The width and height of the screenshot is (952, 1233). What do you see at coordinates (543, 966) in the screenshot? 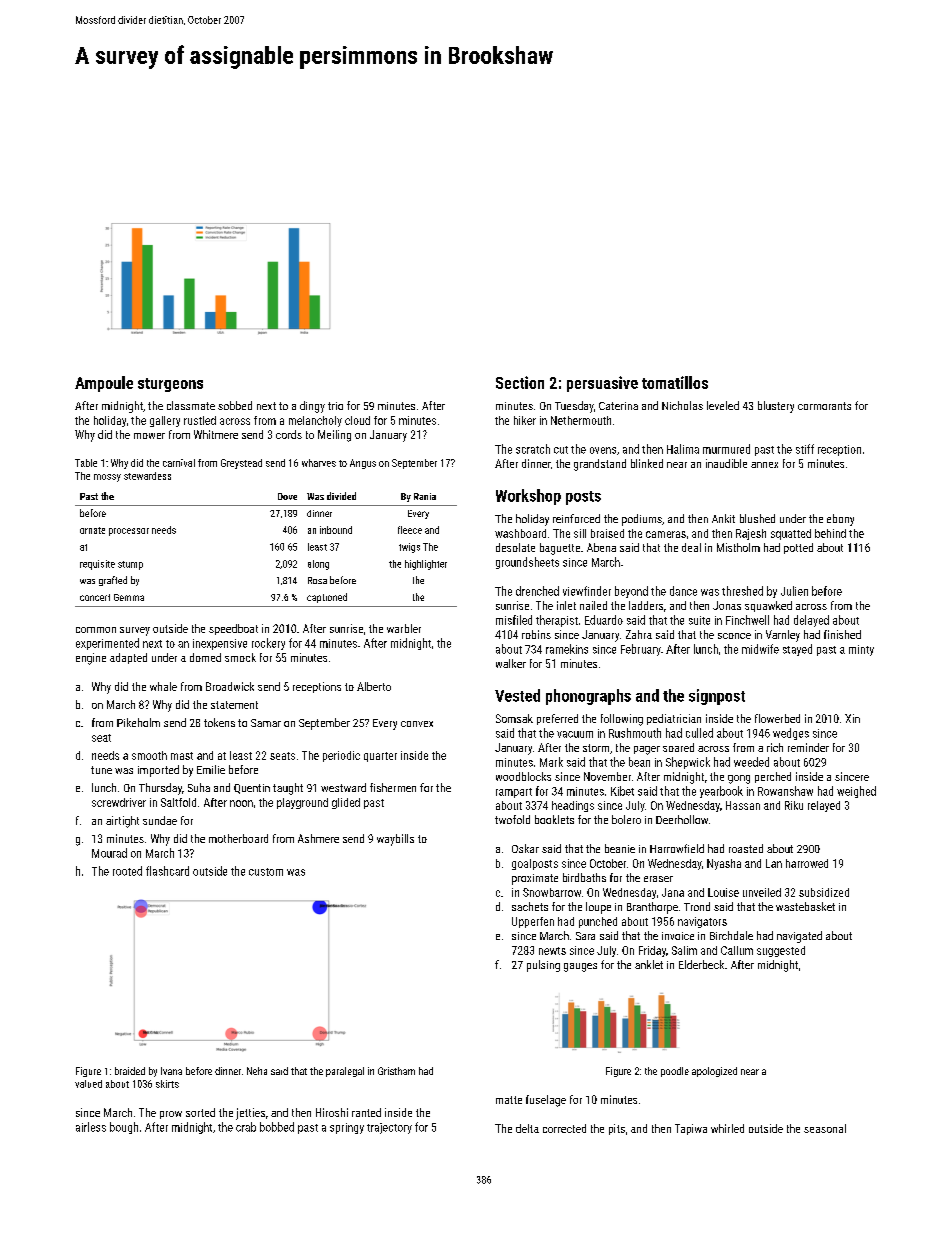
I see `pulsing` at bounding box center [543, 966].
